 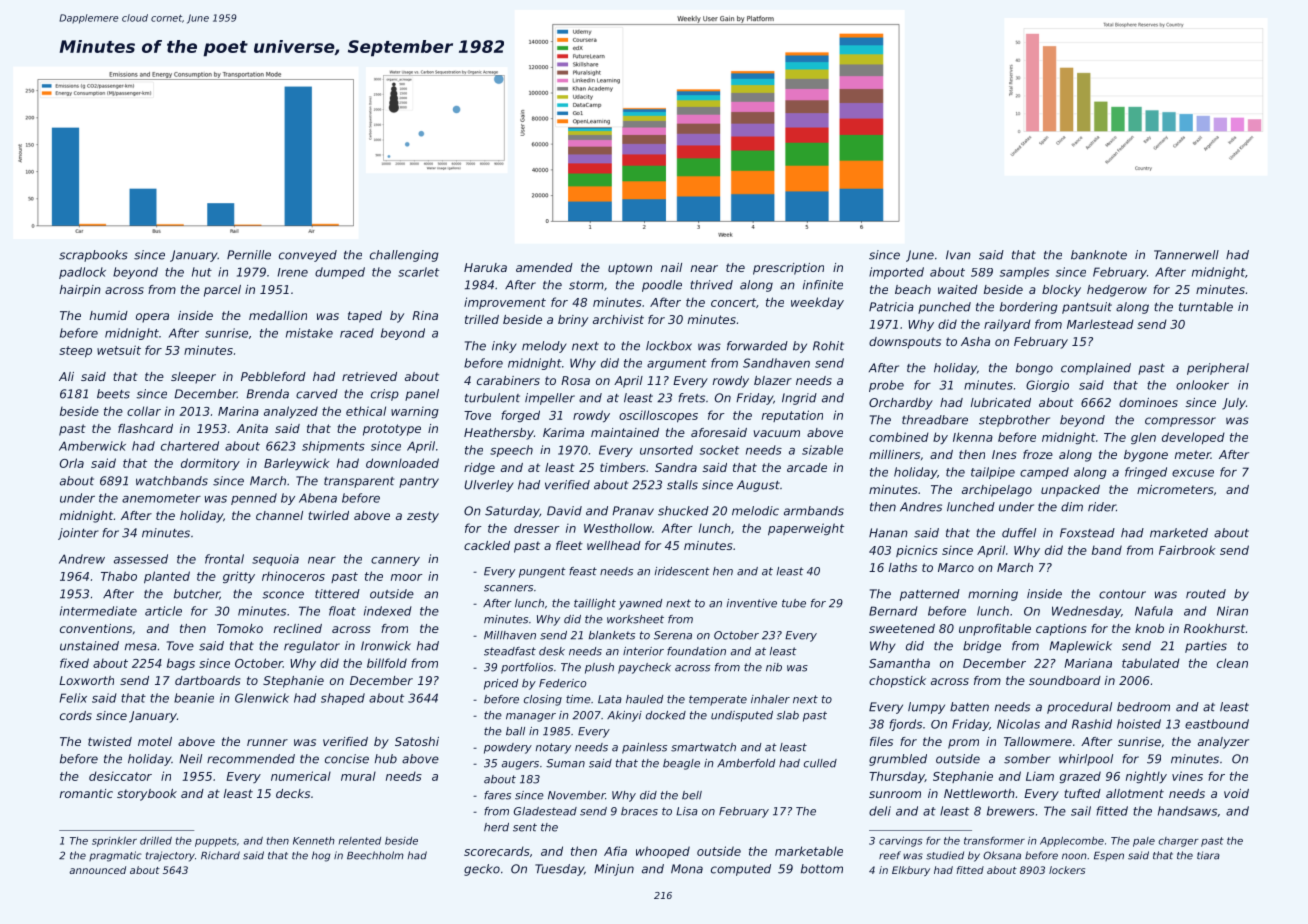 What do you see at coordinates (72, 463) in the screenshot?
I see `Orla` at bounding box center [72, 463].
